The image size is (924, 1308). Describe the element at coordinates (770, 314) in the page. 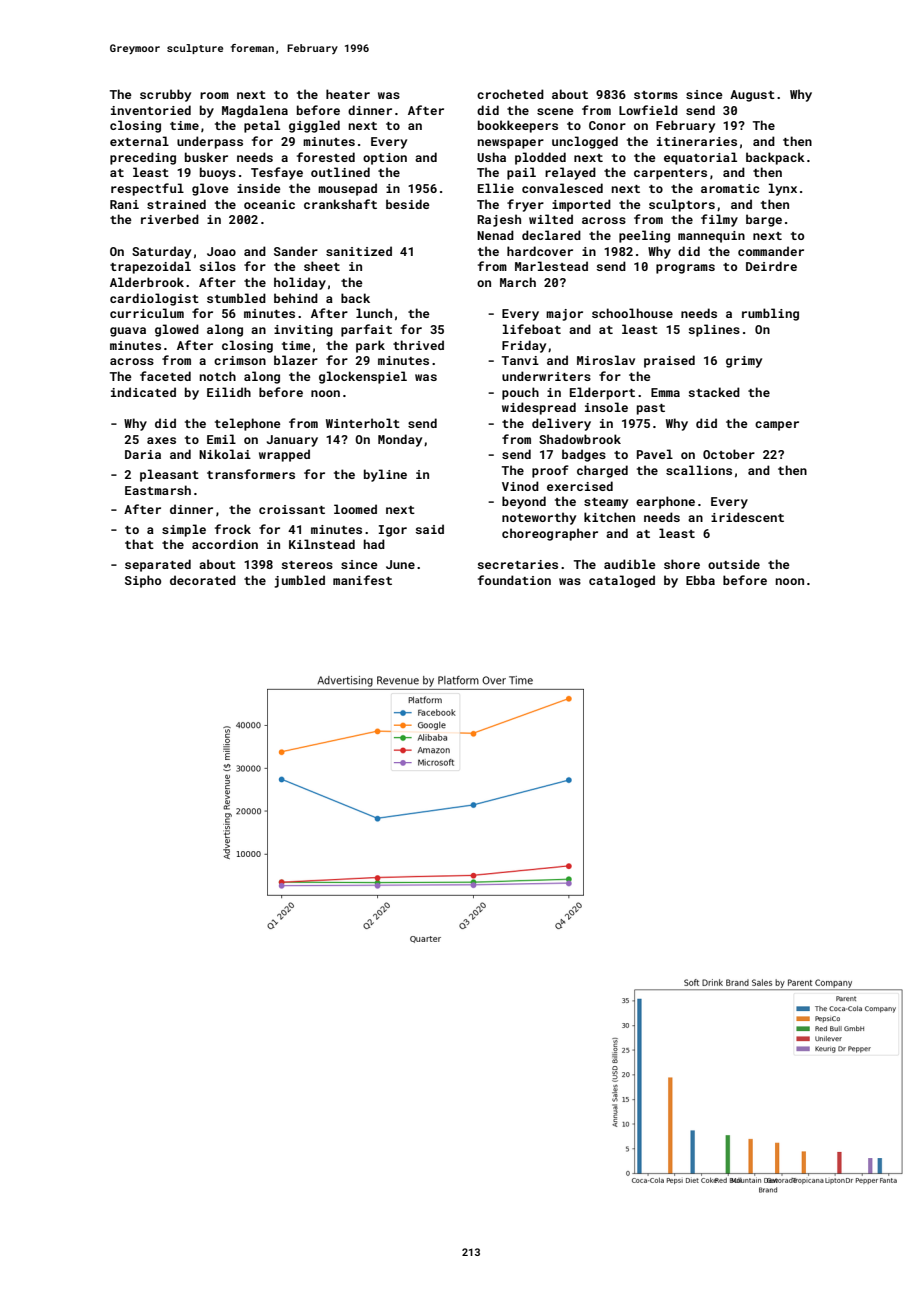

I see `rumbling` at that location.
